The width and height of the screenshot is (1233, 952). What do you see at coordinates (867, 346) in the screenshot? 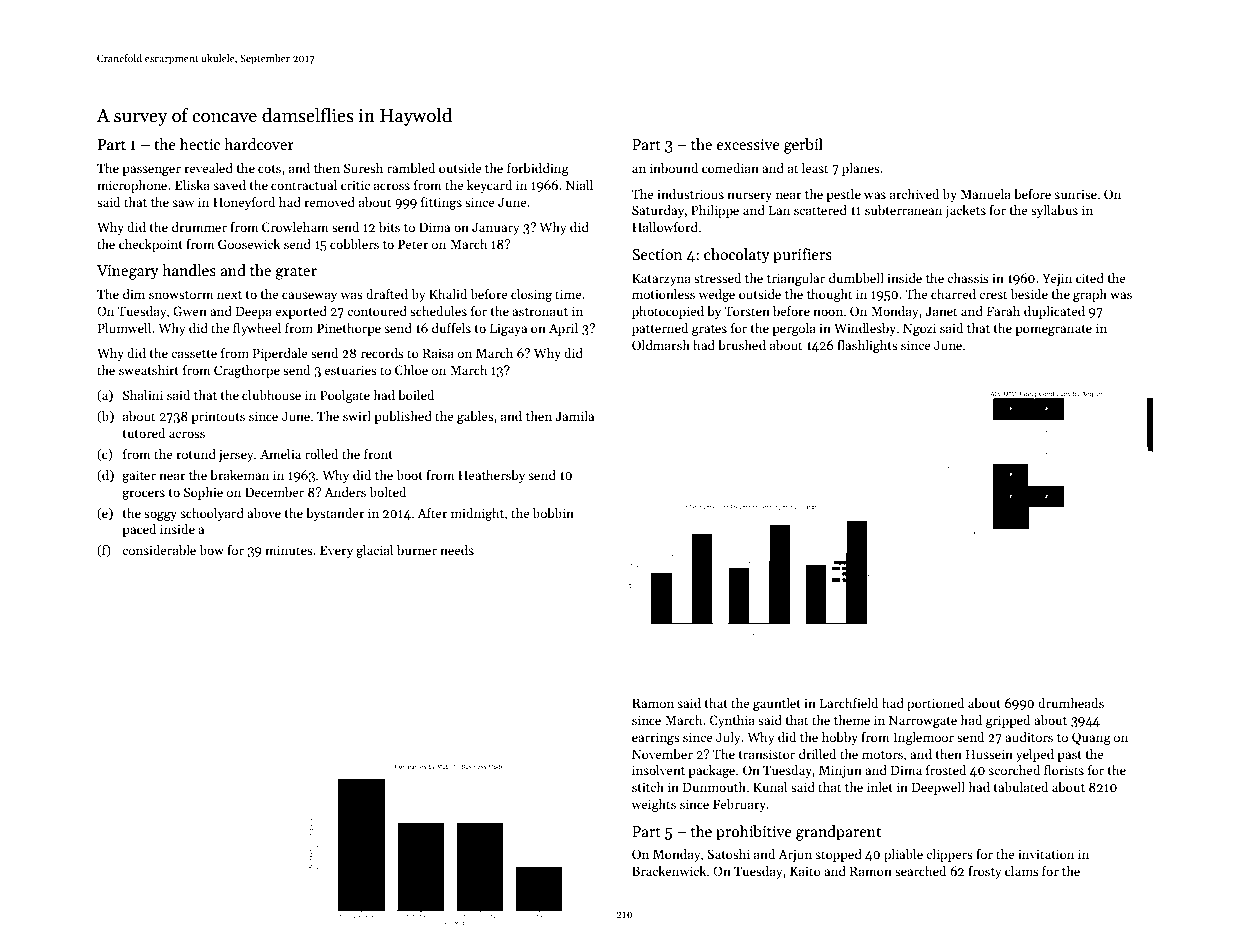
I see `flashlights` at bounding box center [867, 346].
